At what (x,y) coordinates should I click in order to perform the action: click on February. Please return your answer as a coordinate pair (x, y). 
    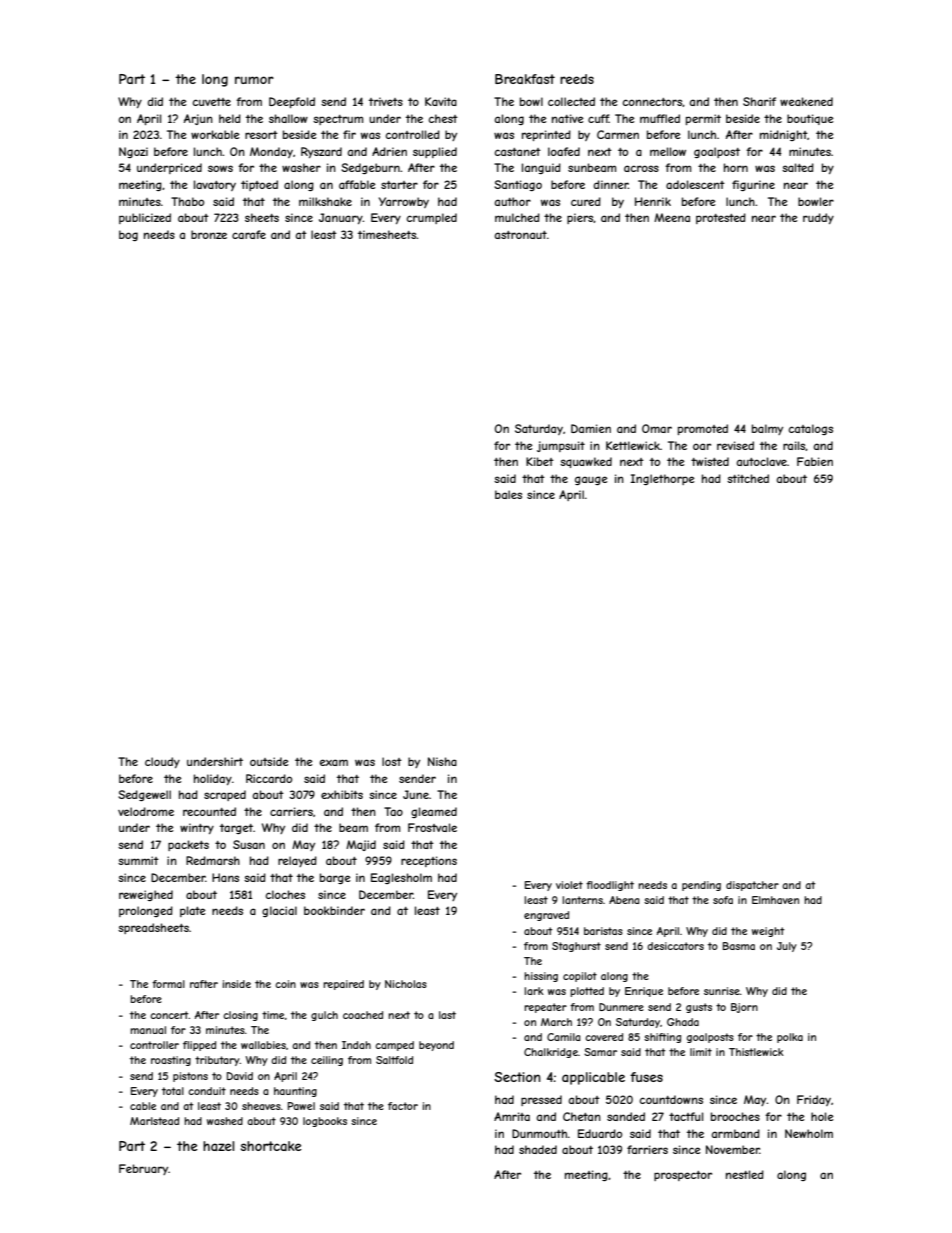
    Looking at the image, I should click on (143, 1169).
